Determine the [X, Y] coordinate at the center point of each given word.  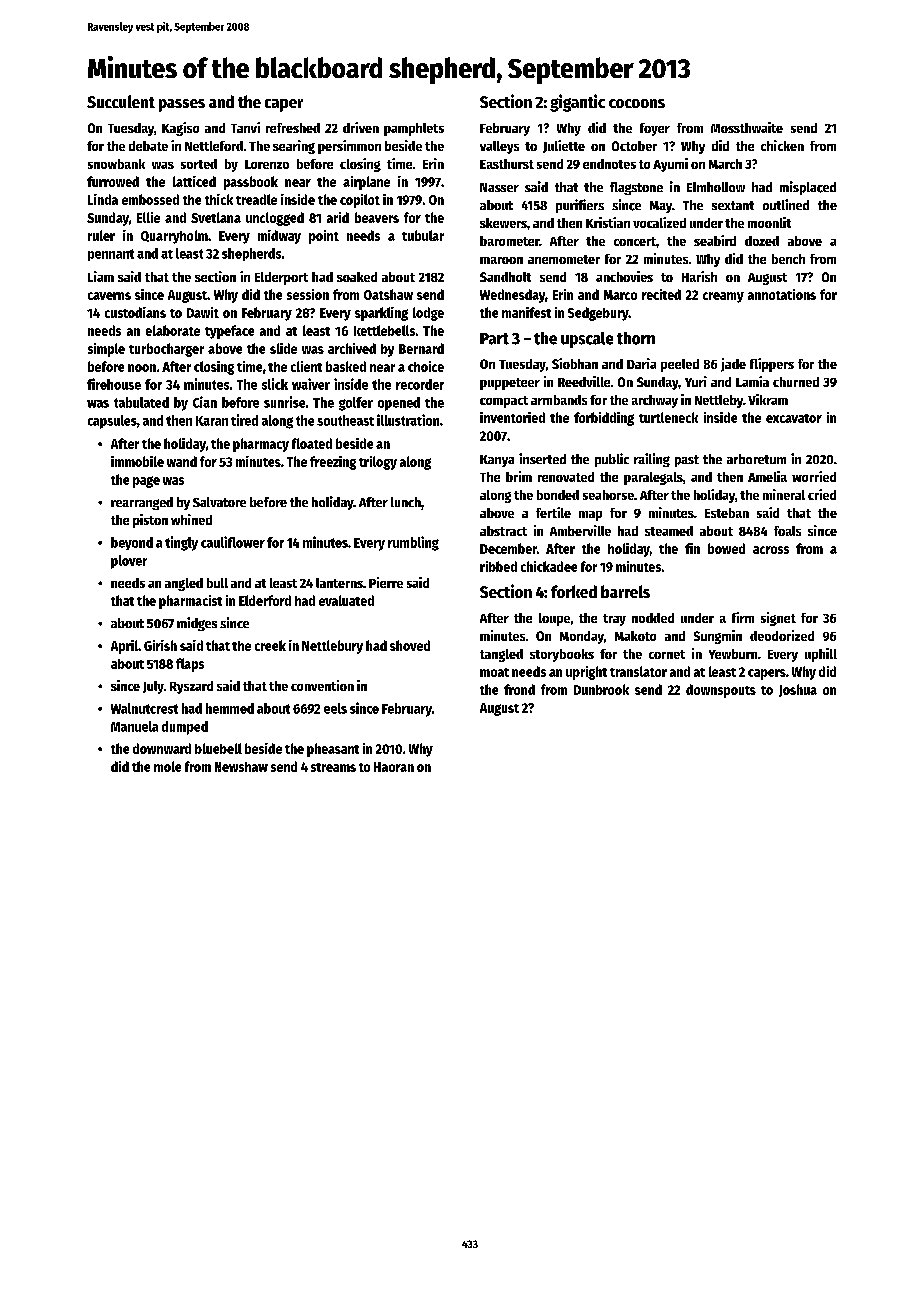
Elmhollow [716, 187]
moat [494, 672]
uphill [821, 655]
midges [197, 624]
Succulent [121, 101]
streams [333, 767]
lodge [428, 314]
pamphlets [414, 129]
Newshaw [241, 767]
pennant [111, 255]
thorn [636, 338]
